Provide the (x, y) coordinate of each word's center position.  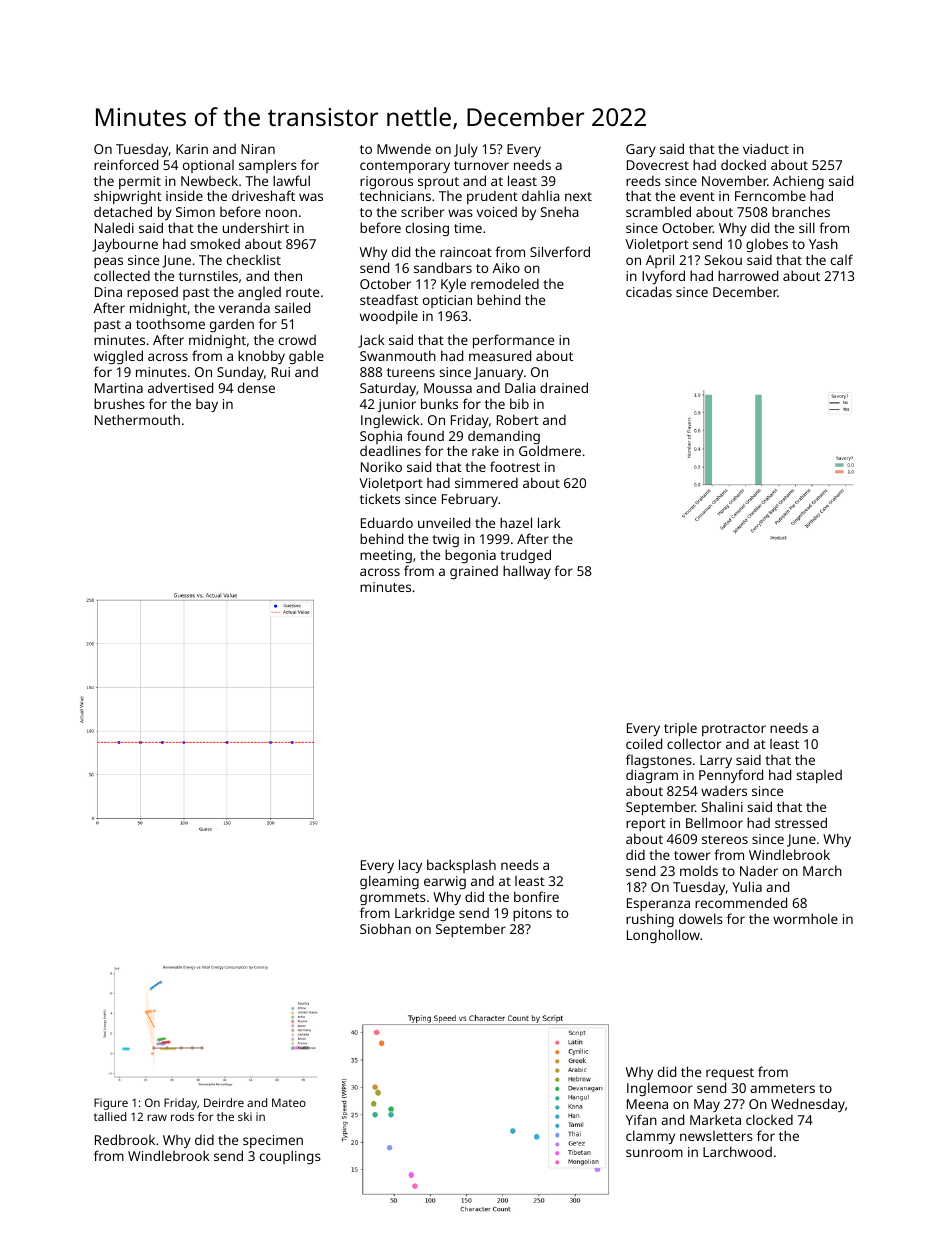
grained (474, 572)
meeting (386, 556)
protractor (734, 730)
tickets (380, 498)
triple (680, 730)
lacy (410, 866)
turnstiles (208, 275)
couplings (290, 1157)
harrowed (748, 275)
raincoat (466, 252)
